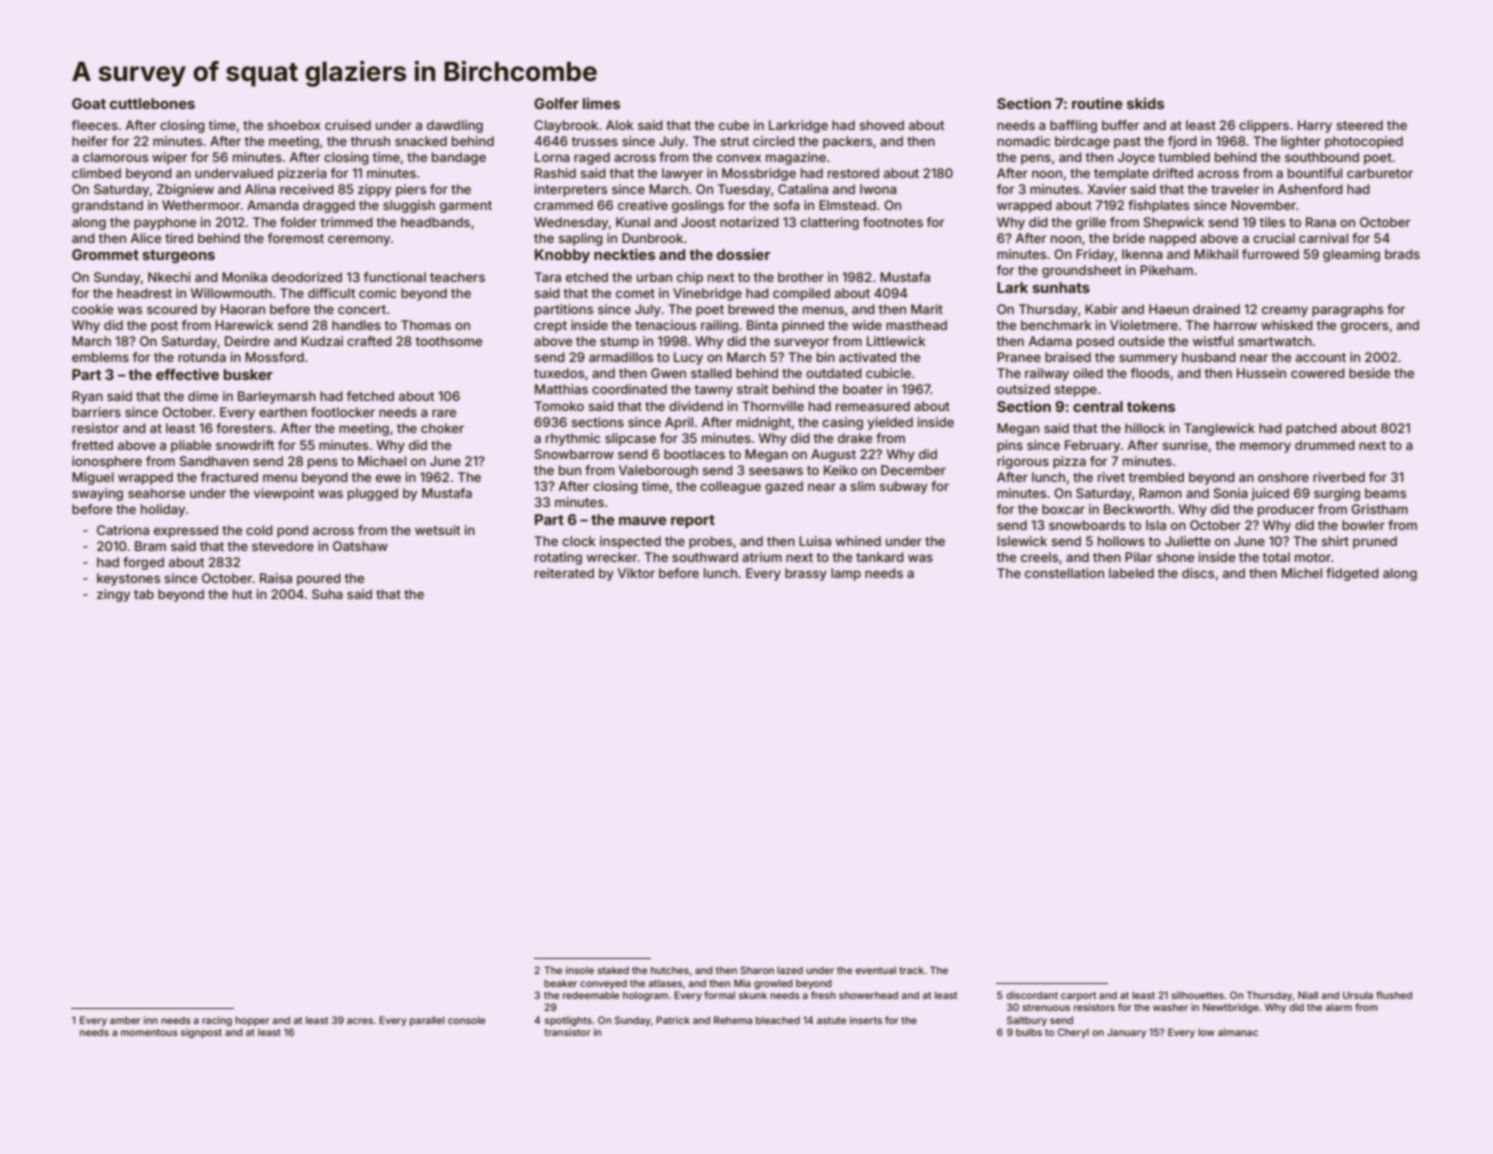  Describe the element at coordinates (1364, 327) in the screenshot. I see `grocers` at that location.
